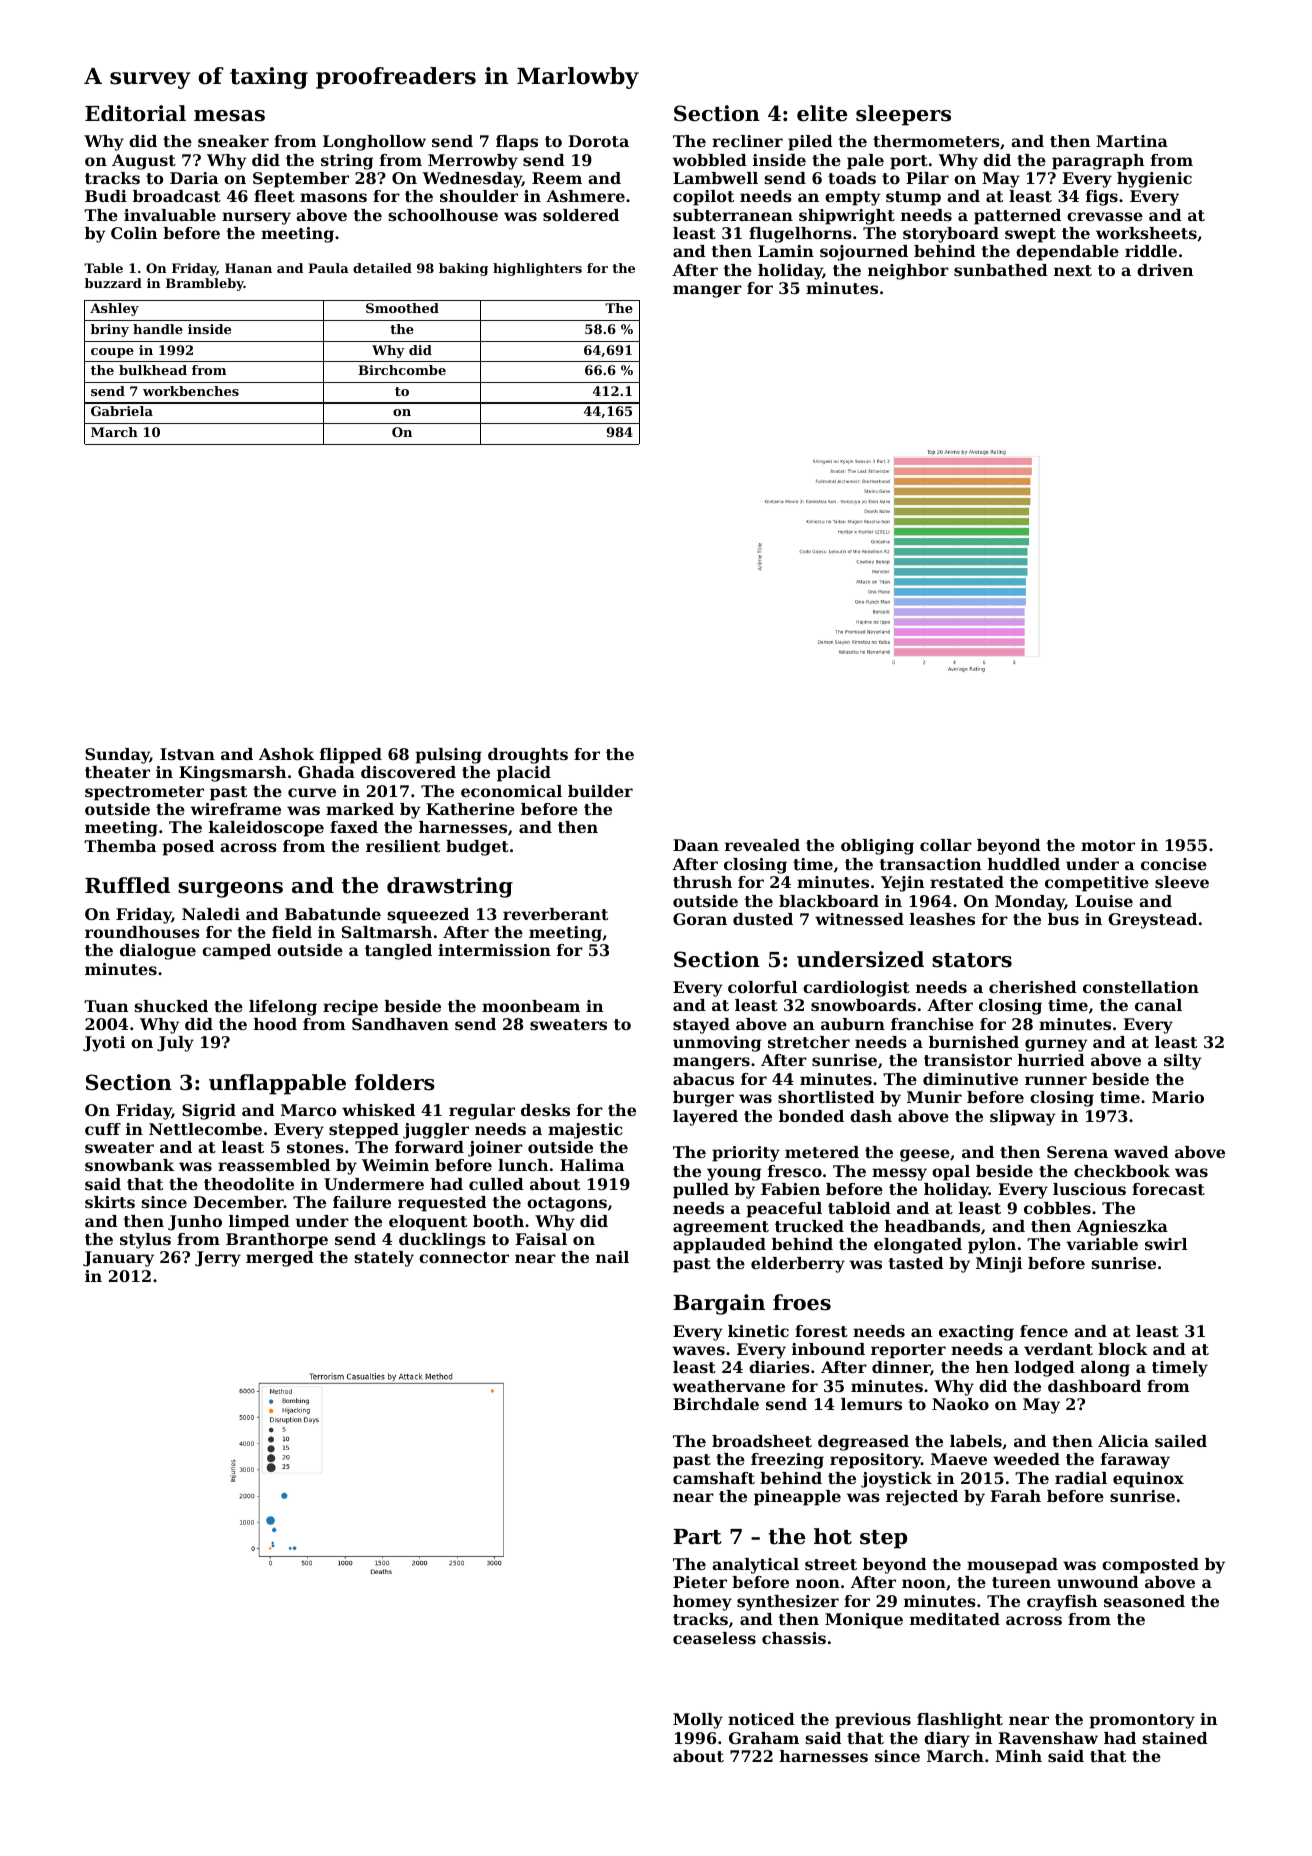 The width and height of the screenshot is (1312, 1856). I want to click on Daria, so click(194, 178).
